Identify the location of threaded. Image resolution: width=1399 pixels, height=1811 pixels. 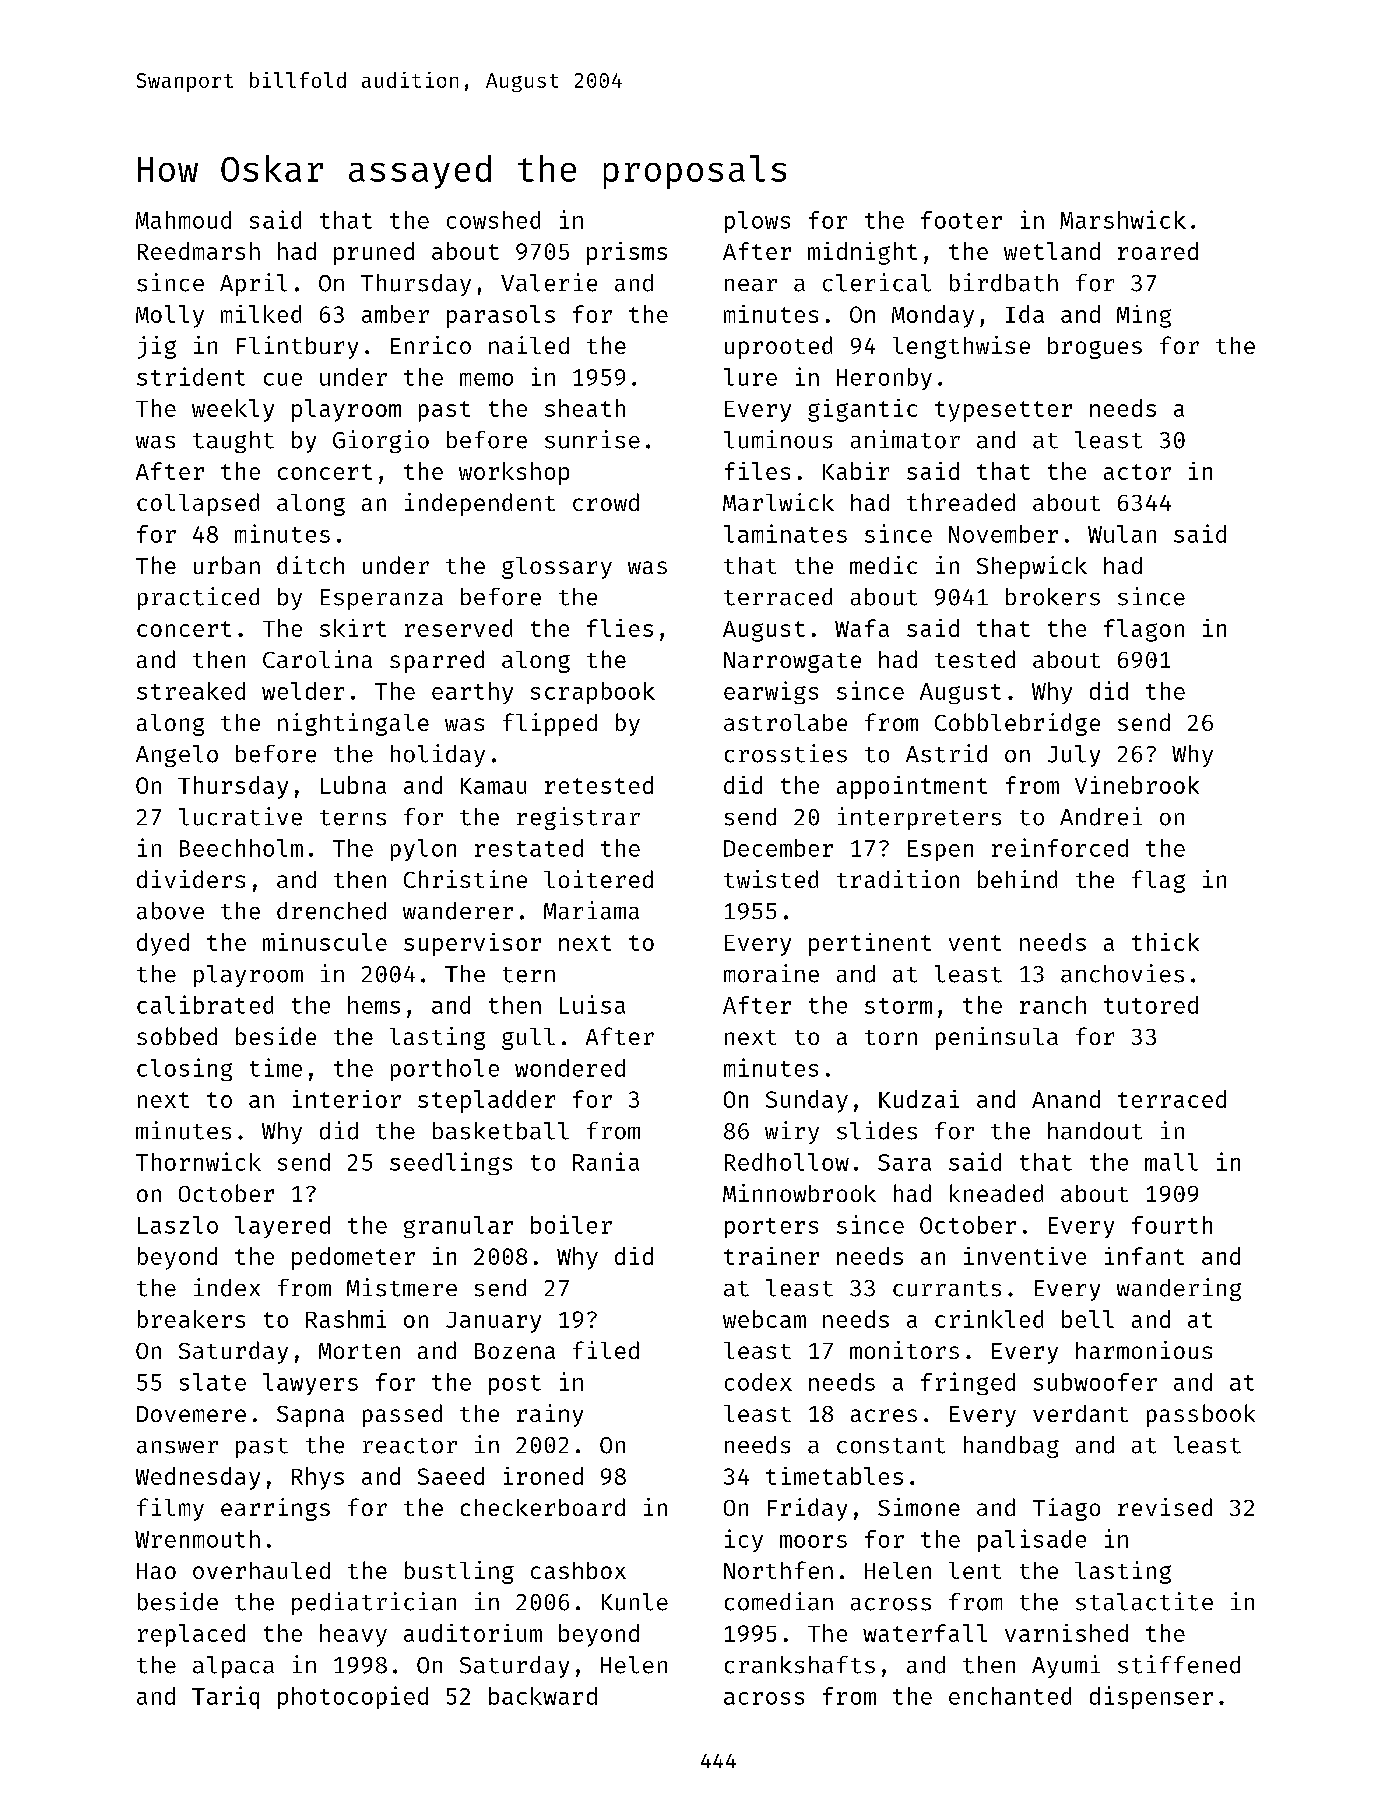
(961, 502).
